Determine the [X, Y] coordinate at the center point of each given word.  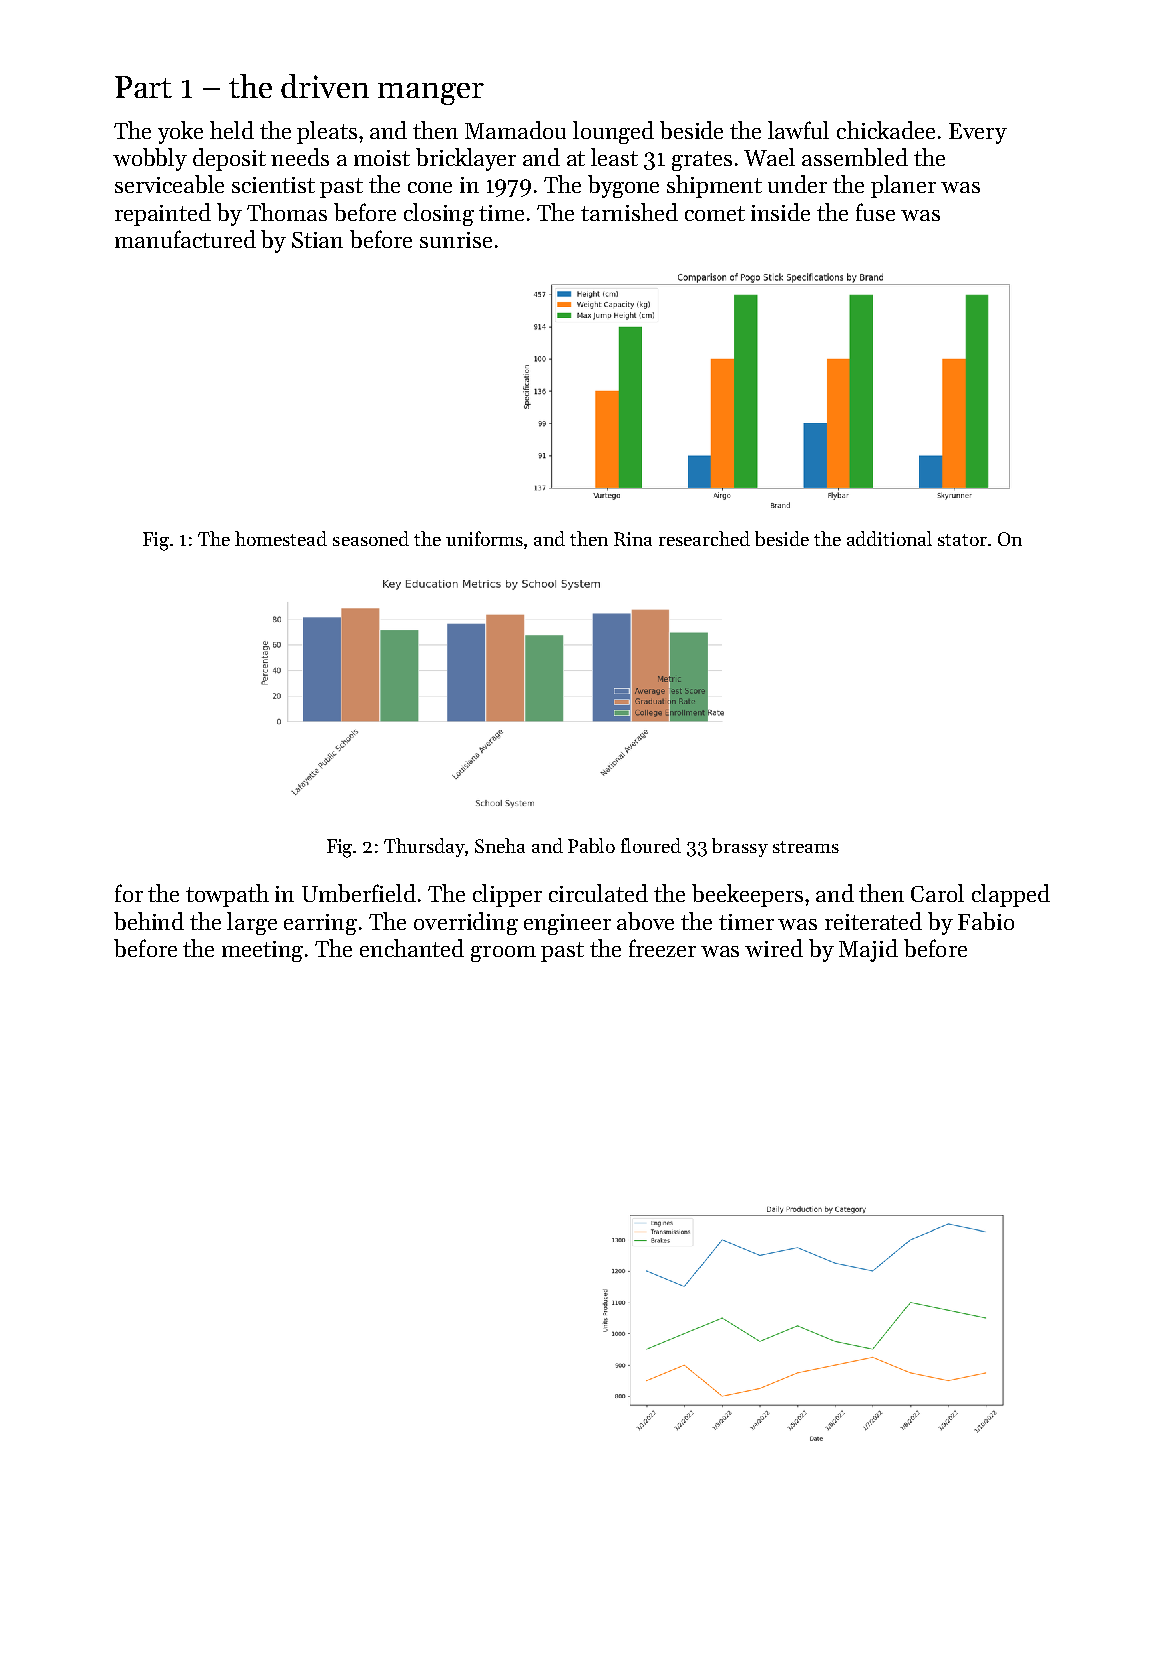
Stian [317, 240]
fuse [875, 212]
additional [889, 538]
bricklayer [466, 159]
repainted [163, 214]
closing [439, 214]
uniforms [484, 538]
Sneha [500, 845]
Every [978, 133]
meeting [262, 951]
